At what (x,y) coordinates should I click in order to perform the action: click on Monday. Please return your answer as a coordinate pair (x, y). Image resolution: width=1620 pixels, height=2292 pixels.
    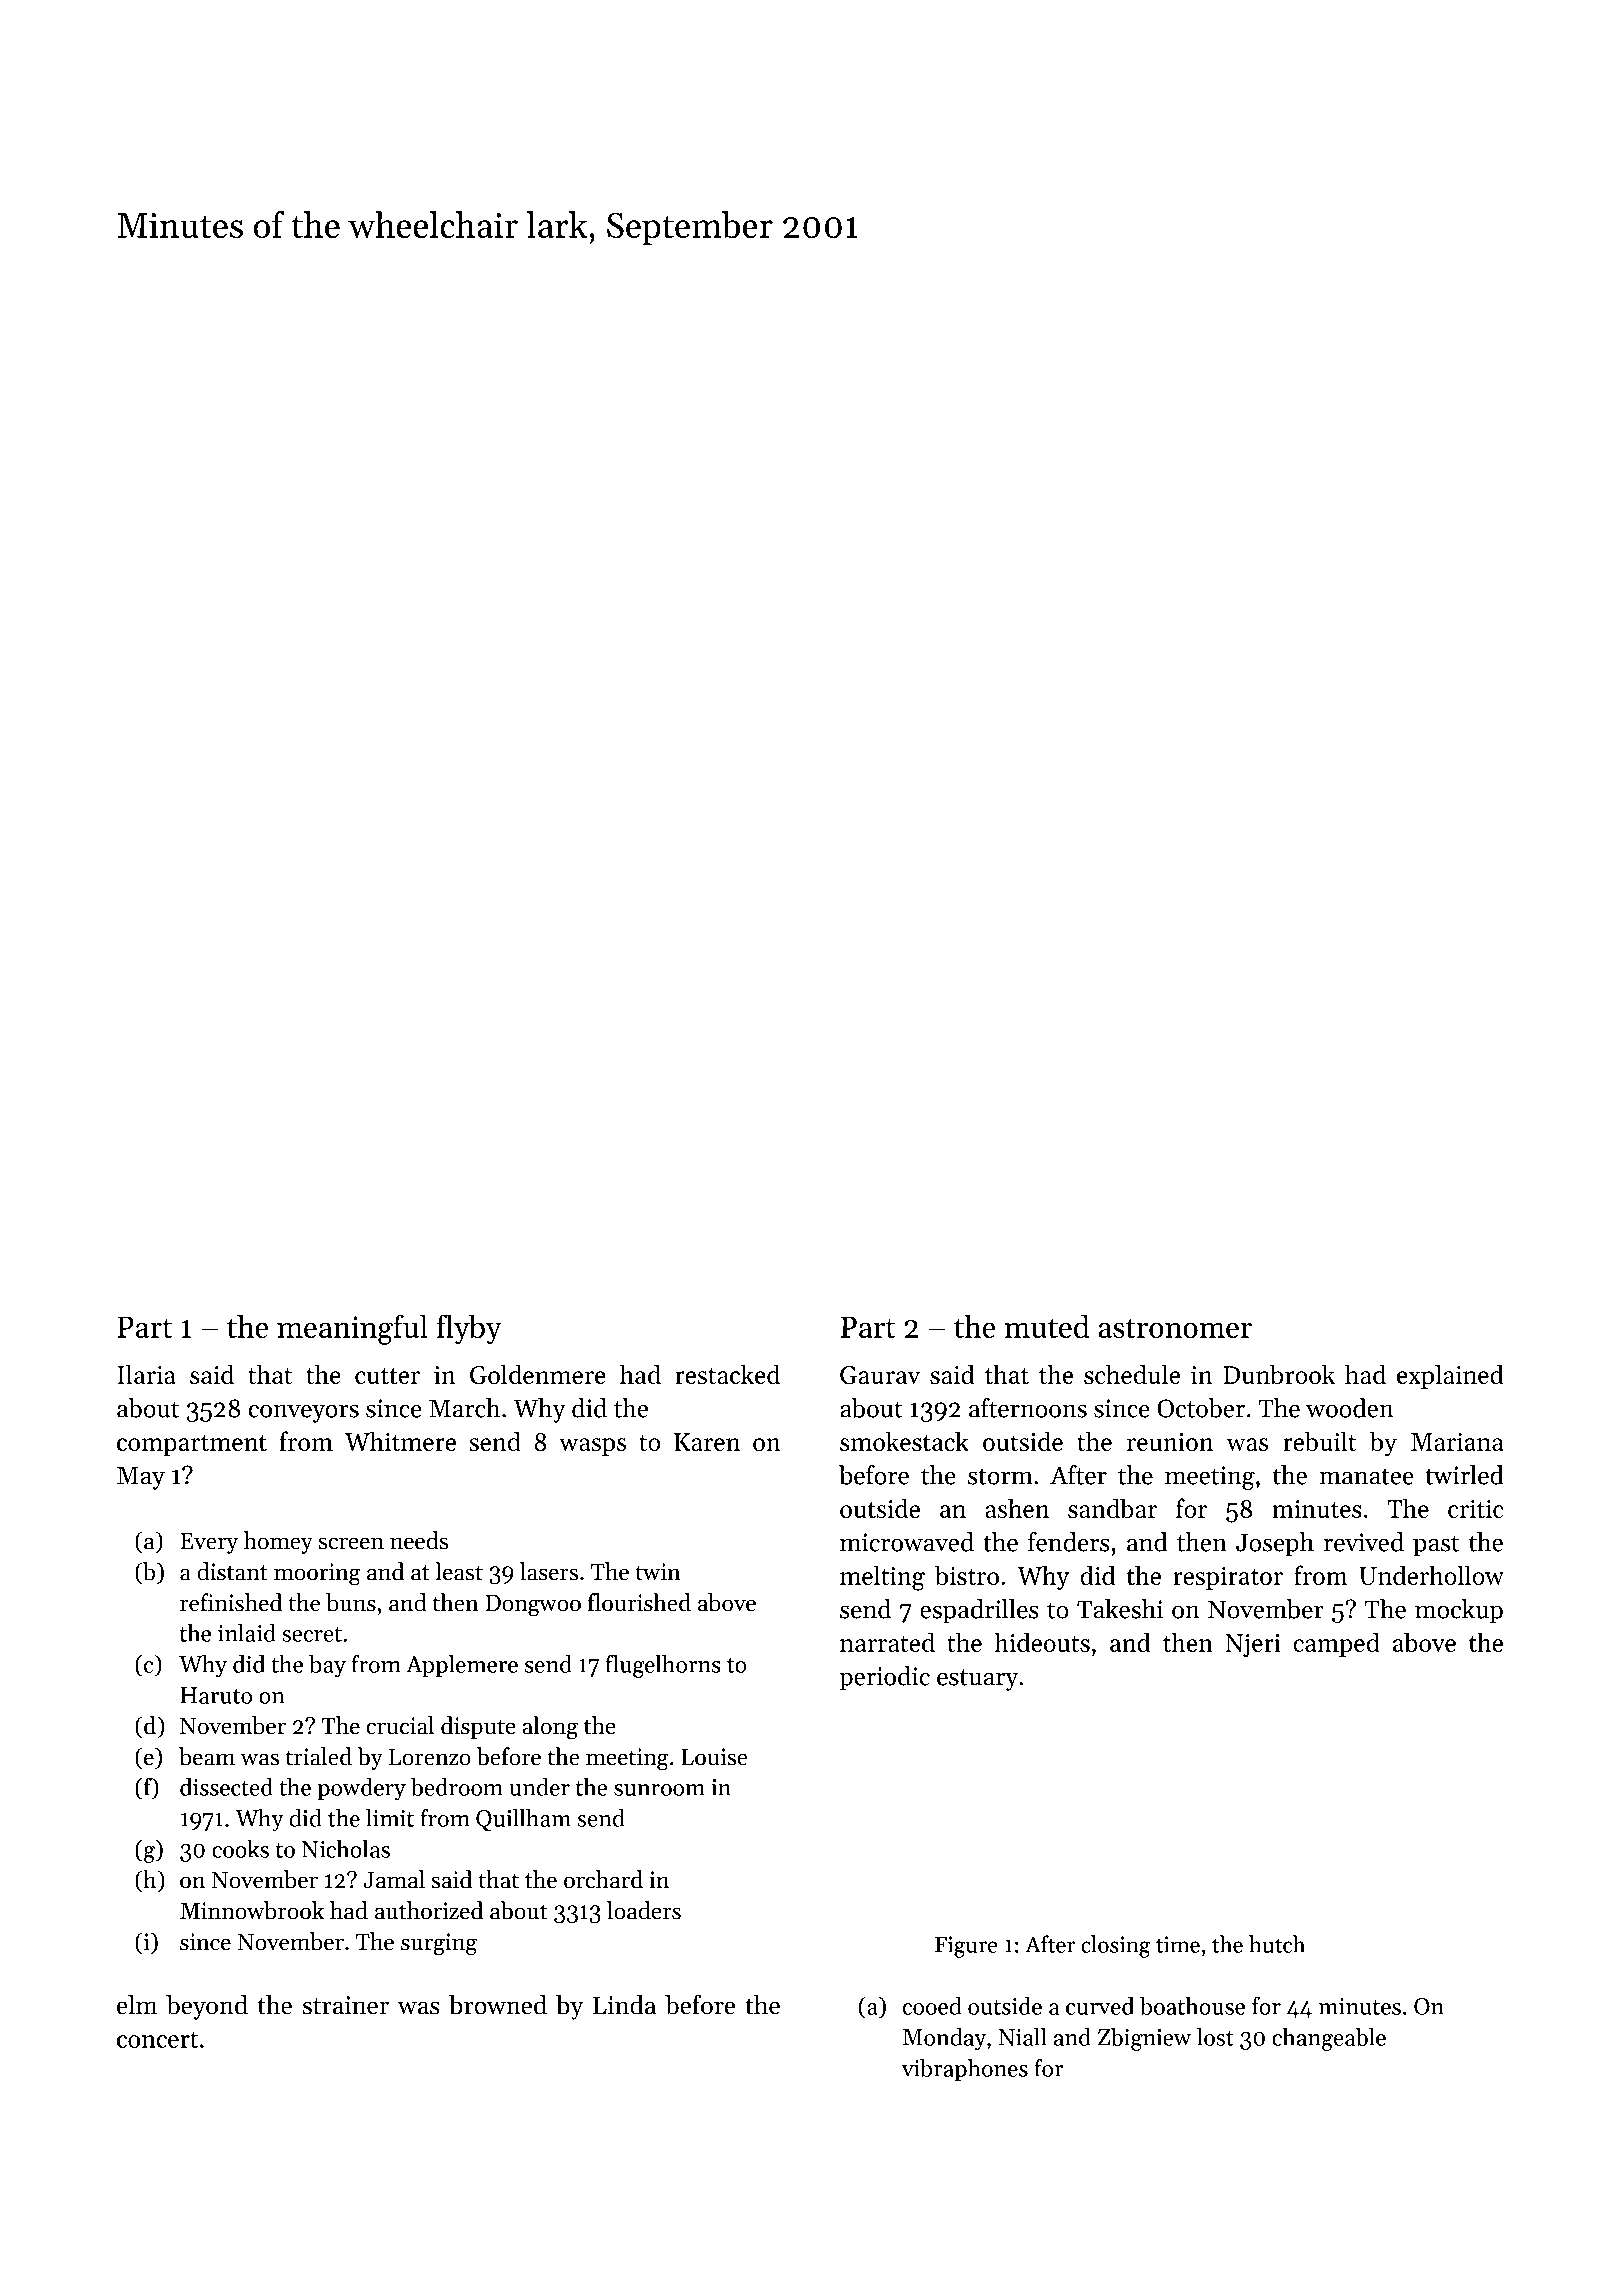
    Looking at the image, I should click on (944, 2039).
